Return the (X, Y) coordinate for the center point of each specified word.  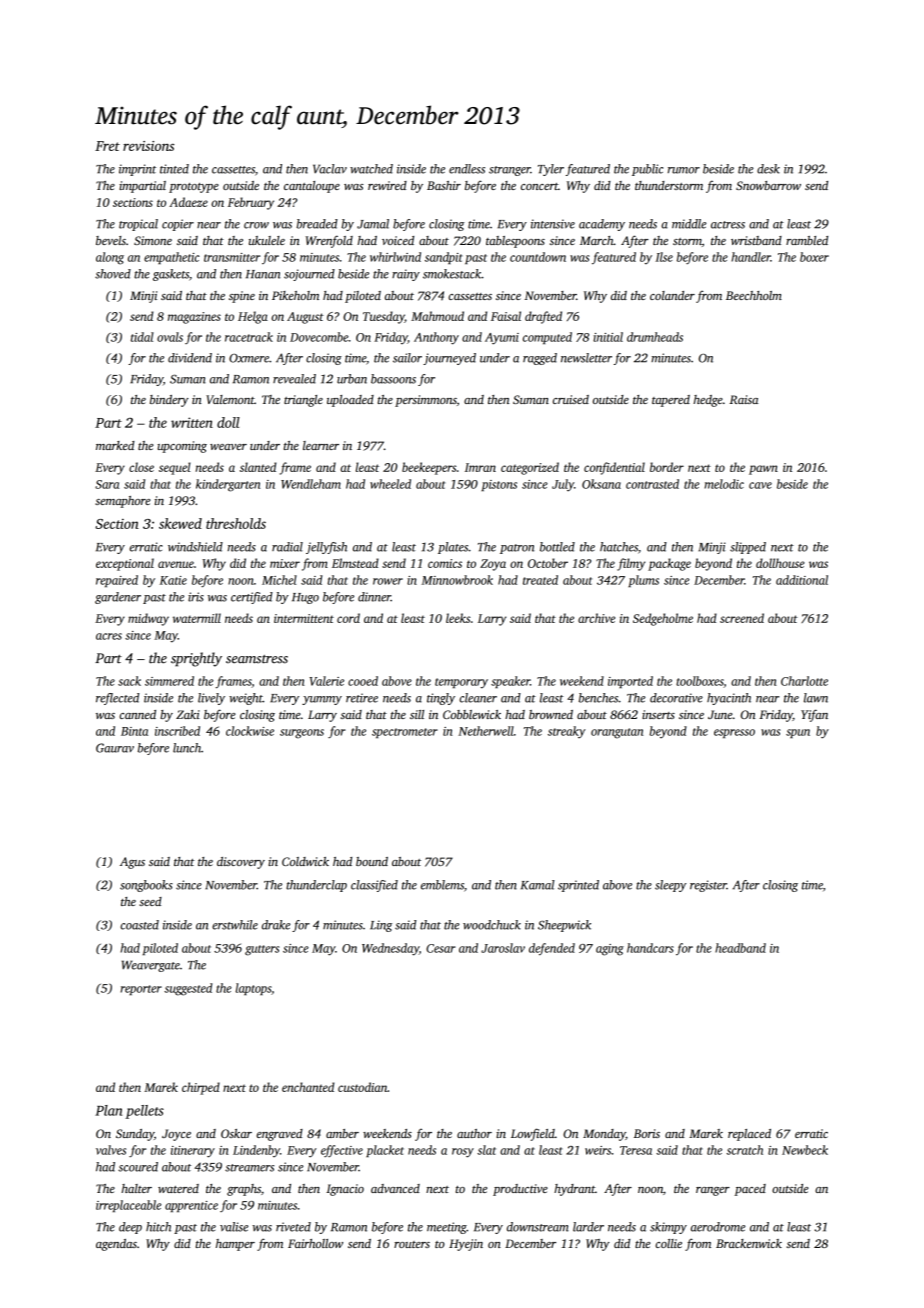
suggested (188, 989)
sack (129, 681)
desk (768, 169)
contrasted (652, 484)
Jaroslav (503, 948)
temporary (461, 683)
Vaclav (330, 169)
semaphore (122, 502)
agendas (116, 1245)
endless (467, 169)
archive (596, 618)
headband (740, 948)
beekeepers (429, 468)
